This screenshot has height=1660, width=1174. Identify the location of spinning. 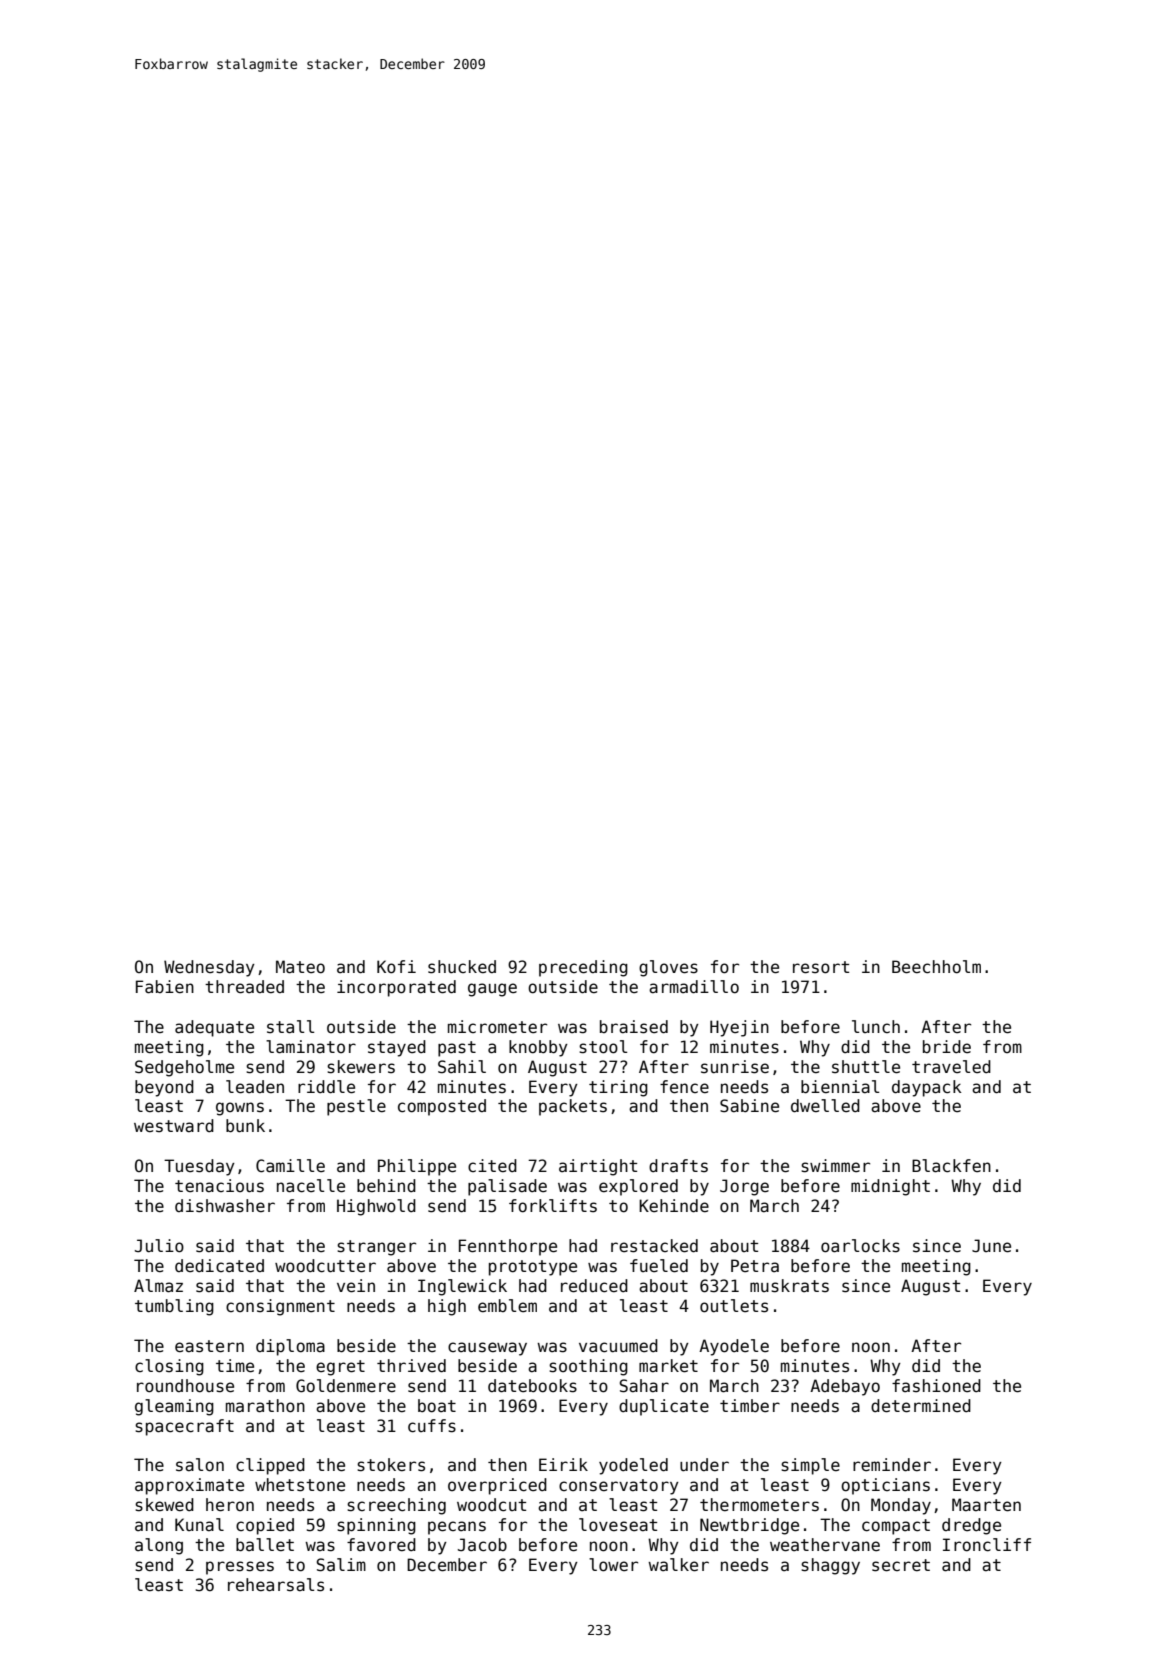
(376, 1526).
